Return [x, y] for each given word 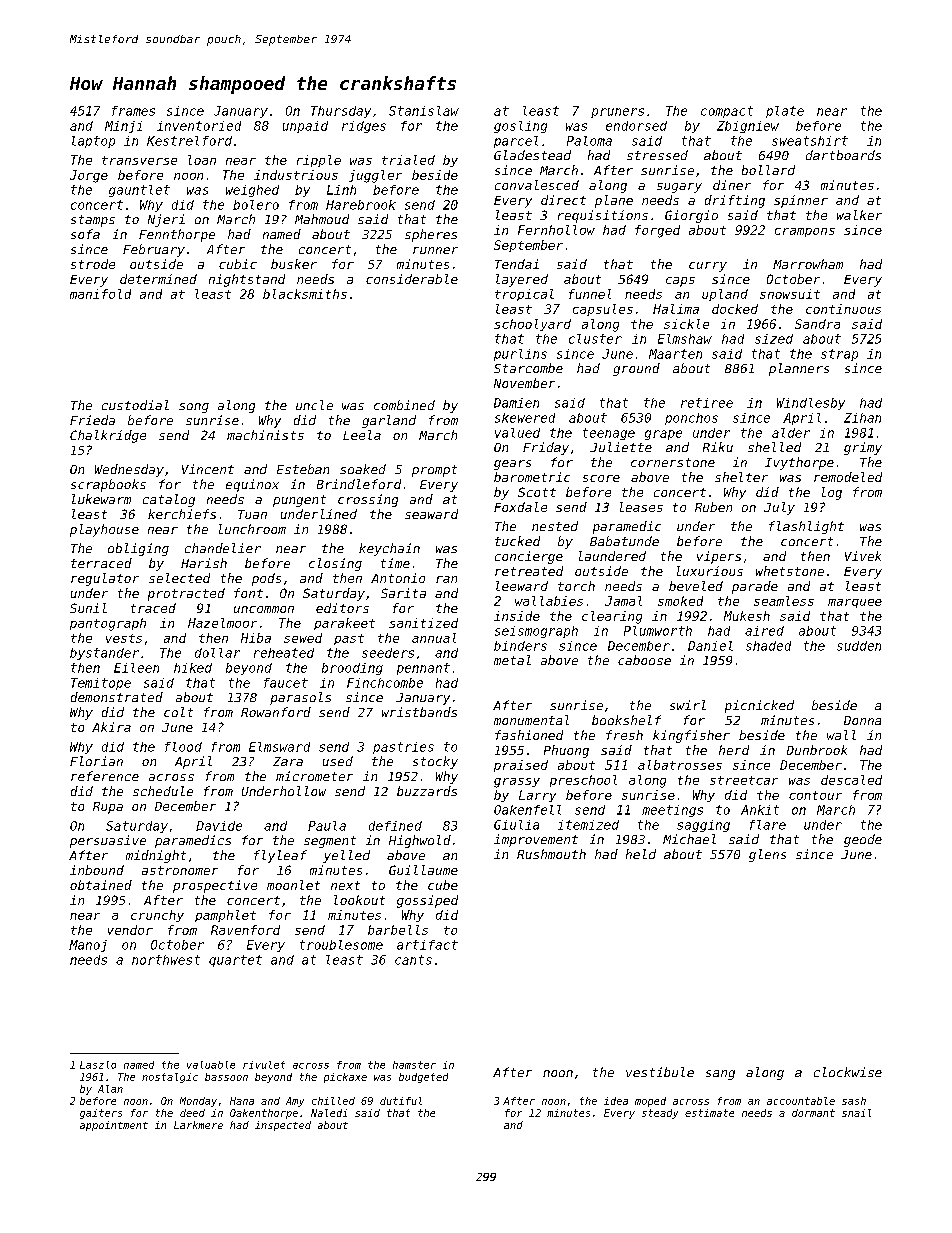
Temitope [101, 684]
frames [133, 111]
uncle [314, 405]
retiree [707, 403]
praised [521, 766]
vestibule [660, 1072]
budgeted [423, 1078]
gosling [520, 127]
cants [413, 960]
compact [727, 112]
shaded [768, 646]
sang [720, 1075]
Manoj [88, 946]
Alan [110, 1089]
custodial [135, 405]
